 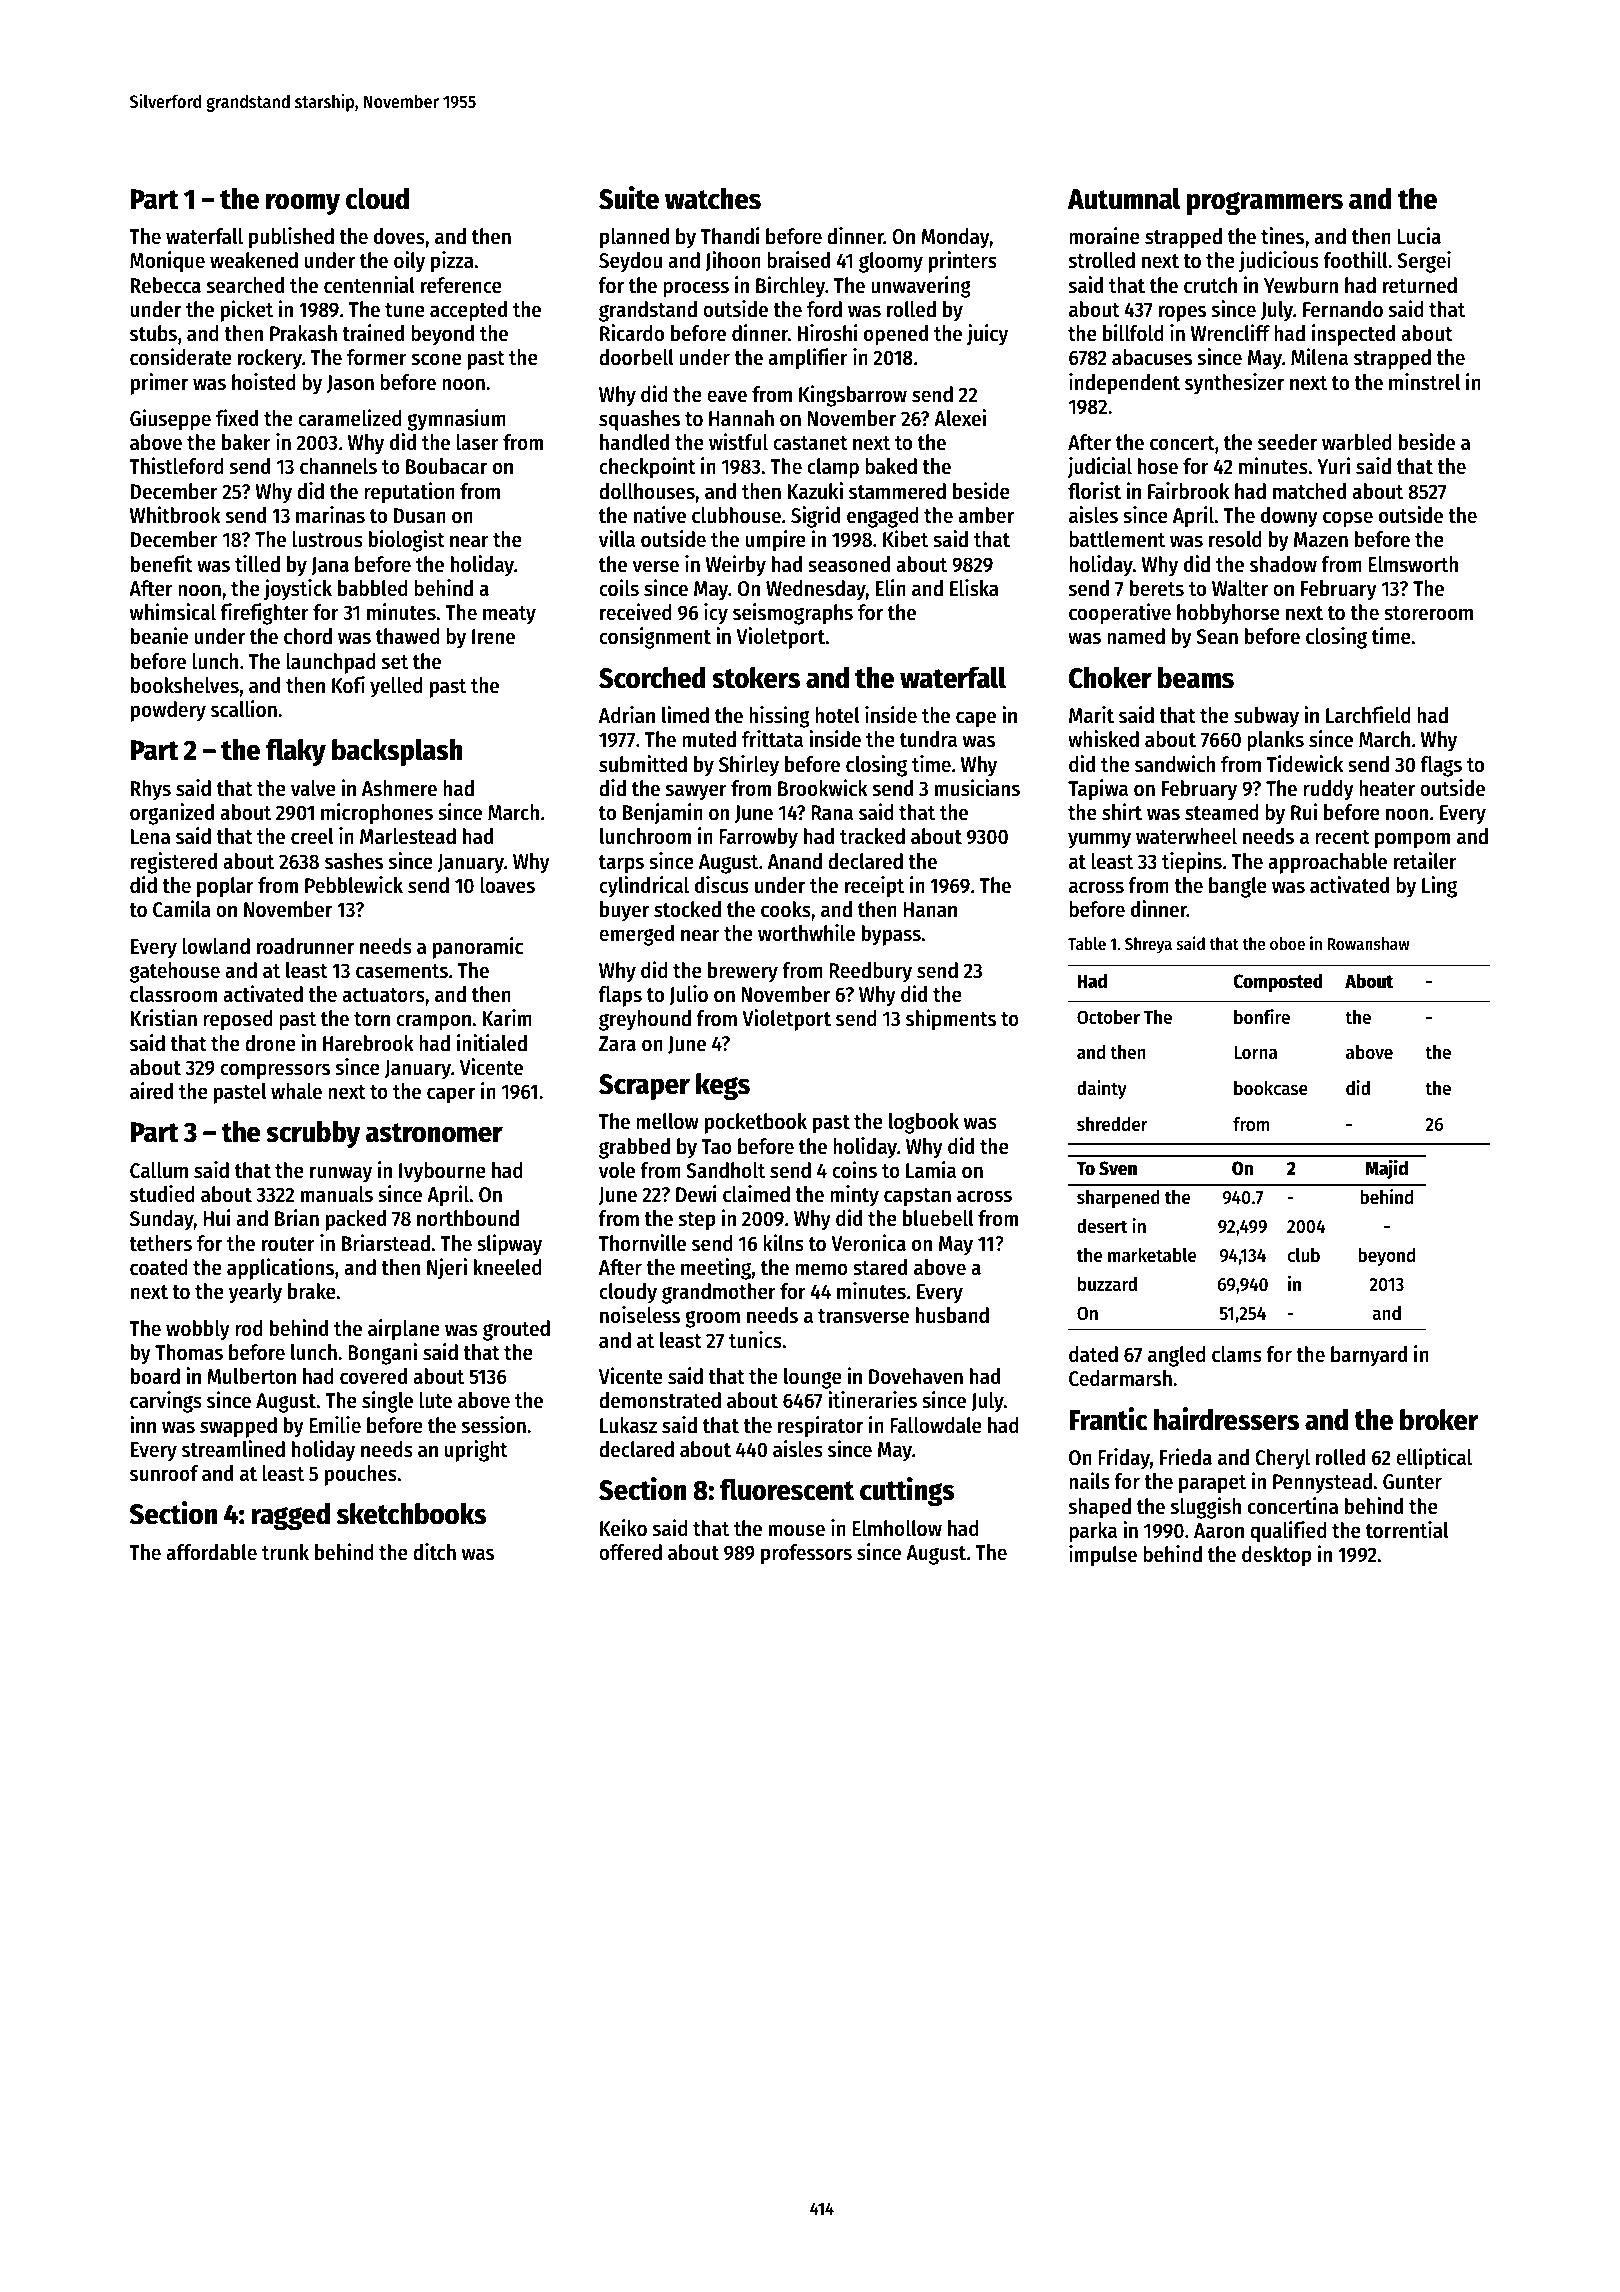 What do you see at coordinates (713, 198) in the screenshot?
I see `watches` at bounding box center [713, 198].
